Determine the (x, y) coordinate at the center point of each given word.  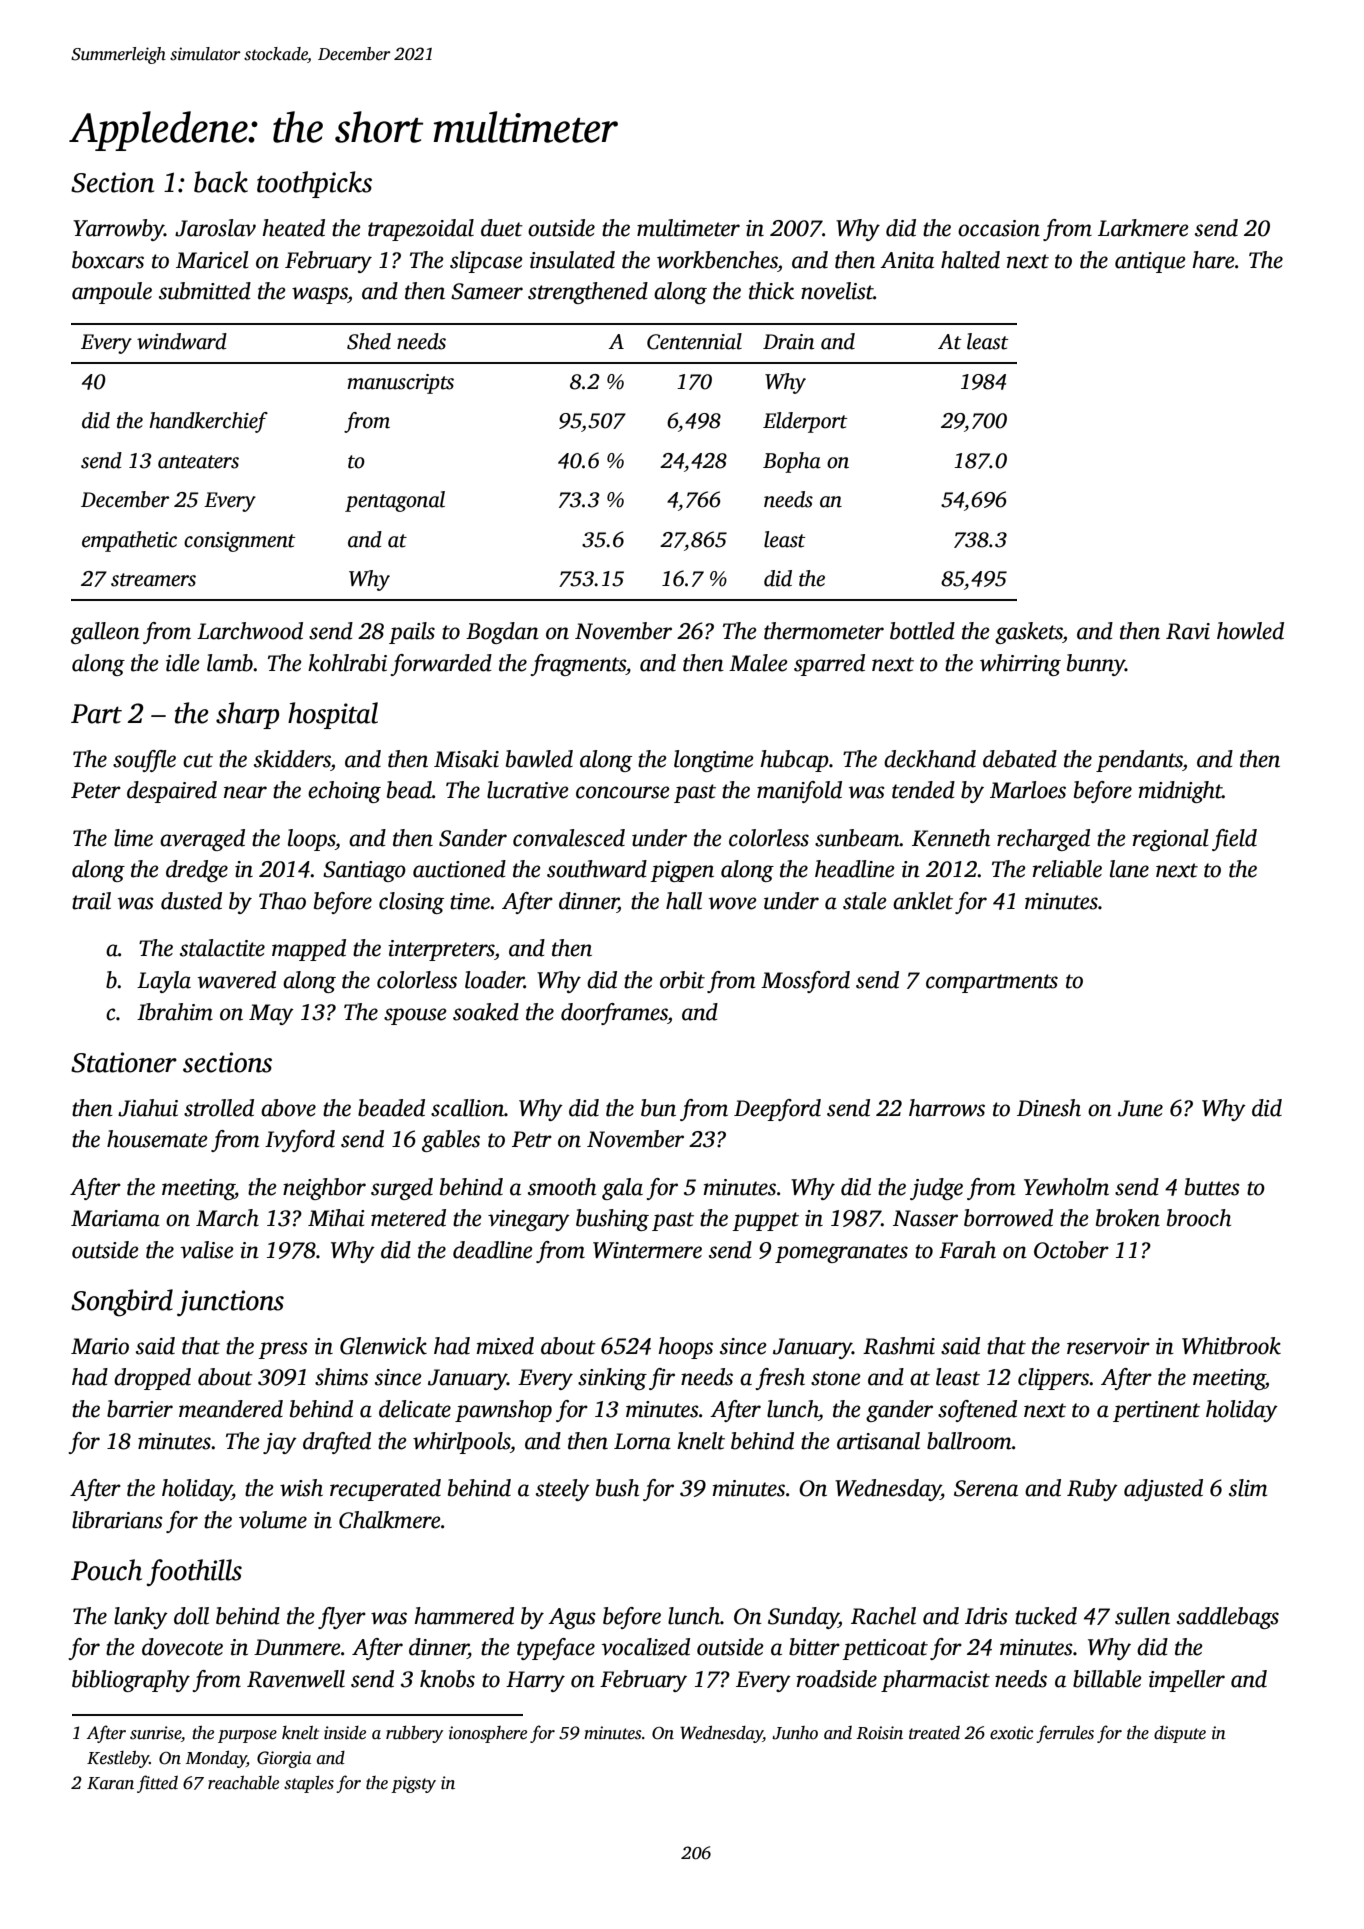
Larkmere (1143, 228)
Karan (110, 1783)
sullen (1142, 1616)
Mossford (805, 982)
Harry (535, 1681)
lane (1129, 869)
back (221, 182)
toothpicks (314, 184)
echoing (344, 792)
